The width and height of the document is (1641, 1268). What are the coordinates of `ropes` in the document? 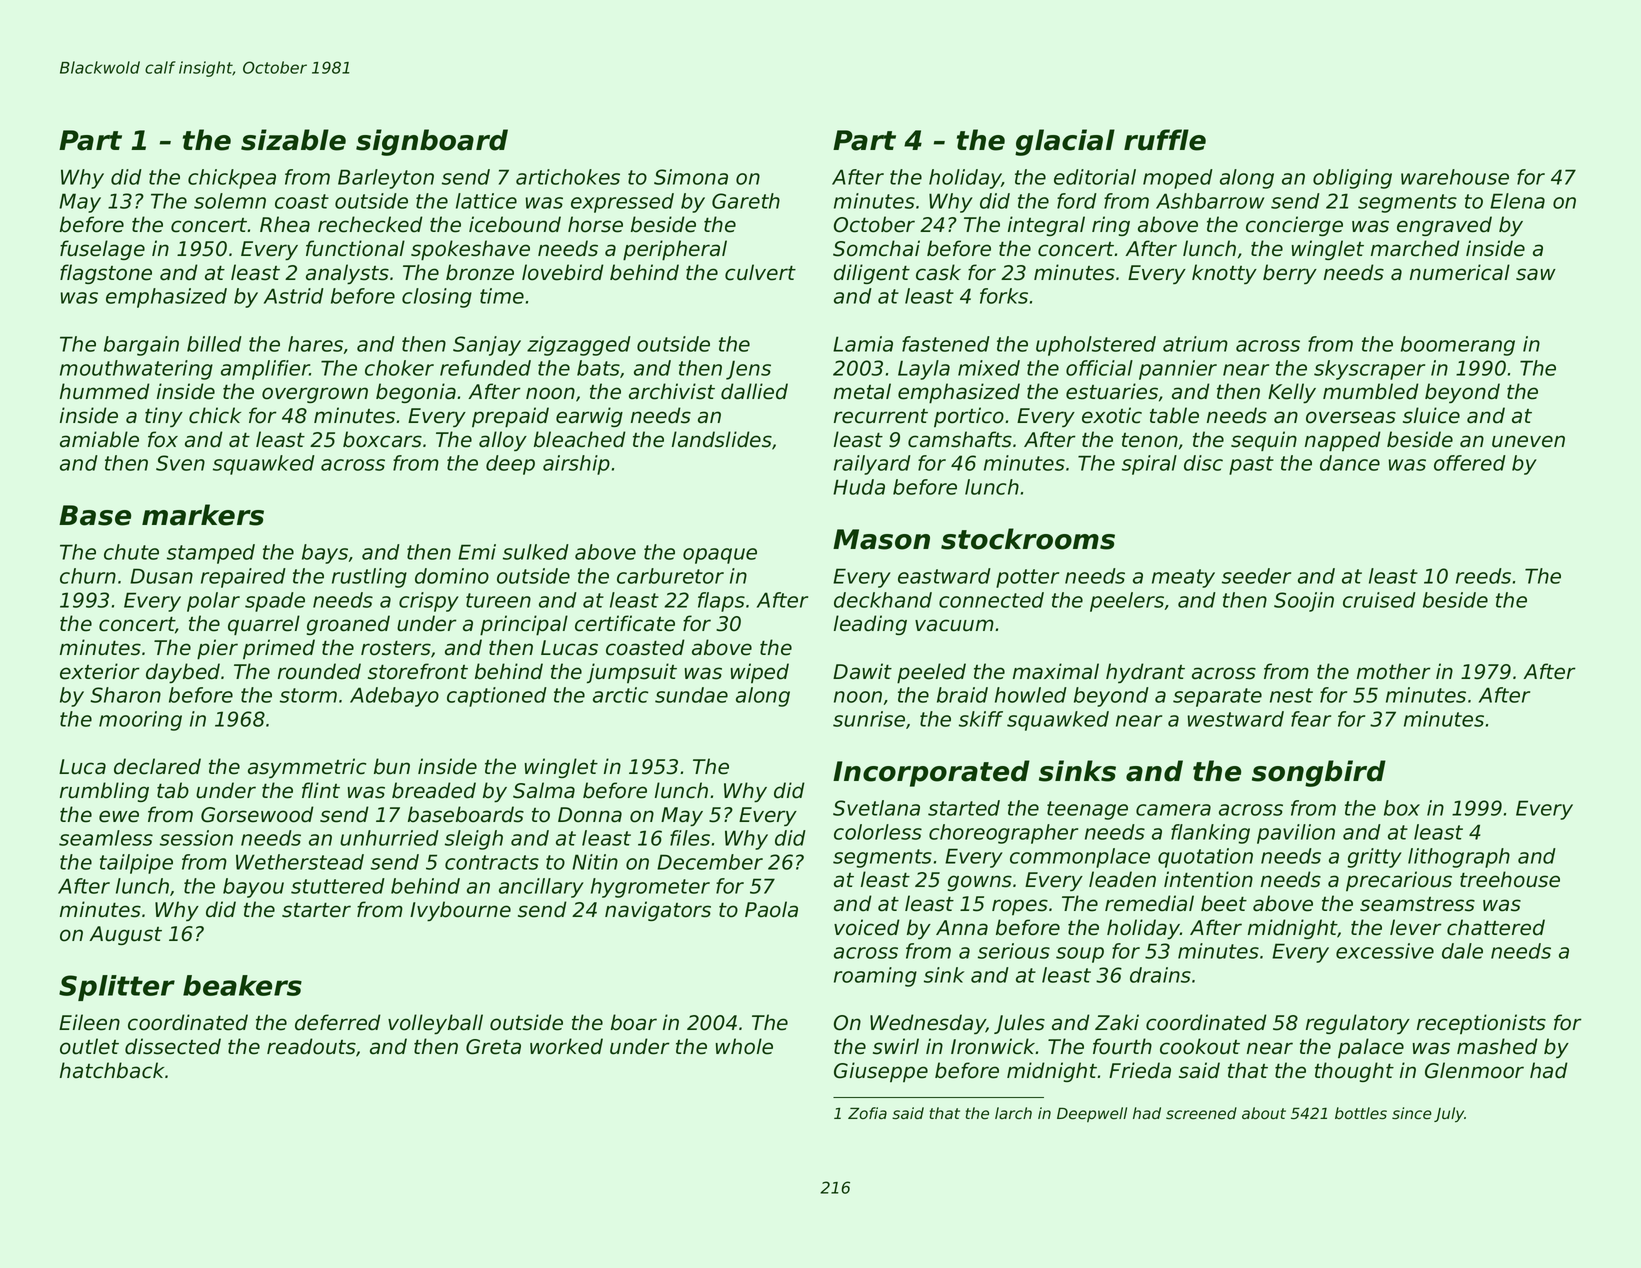 It's located at (1020, 907).
